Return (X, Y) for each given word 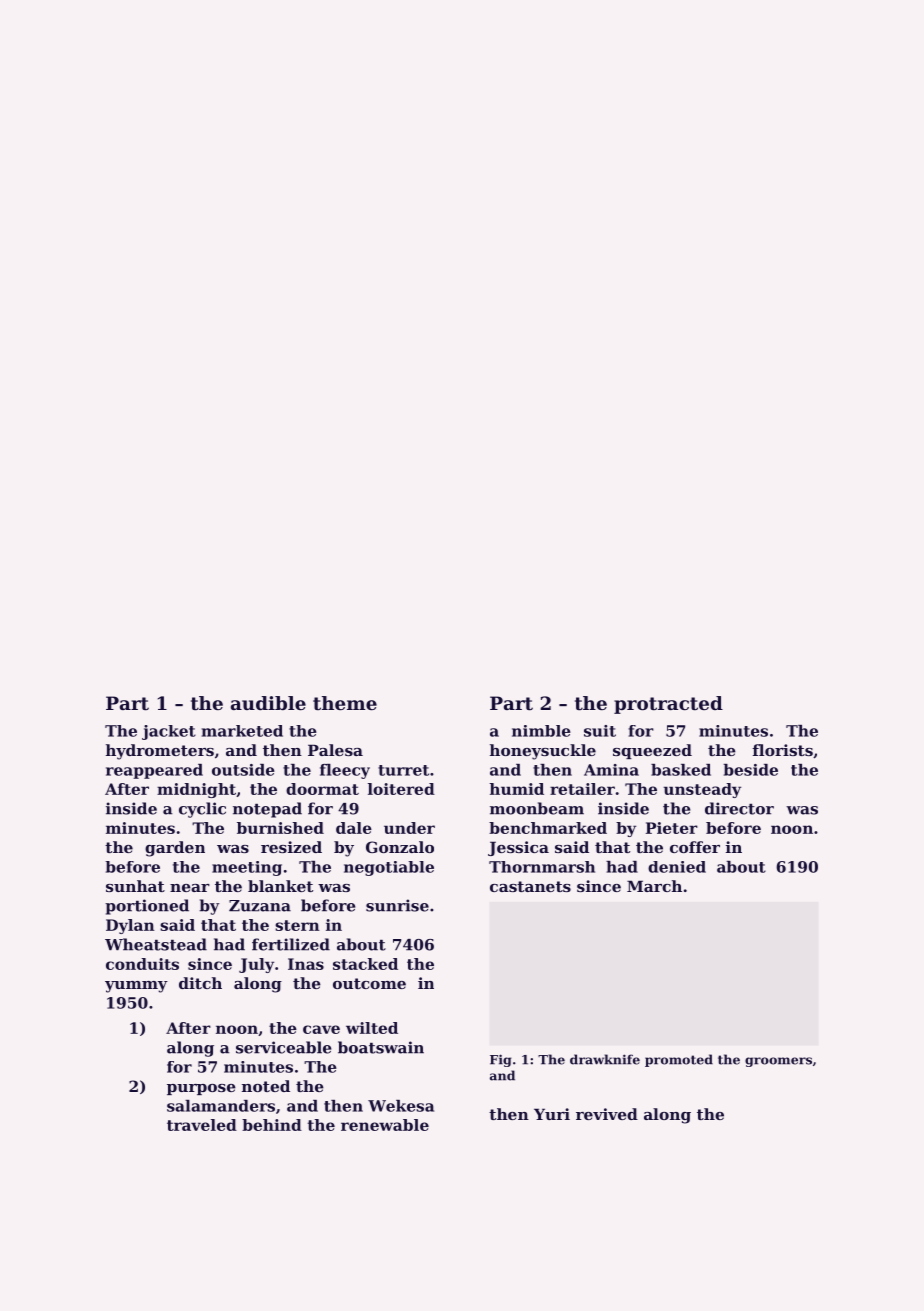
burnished (280, 828)
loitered (401, 789)
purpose (201, 1089)
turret (403, 770)
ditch (200, 983)
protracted (668, 705)
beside (750, 770)
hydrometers (160, 752)
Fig (500, 1060)
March (654, 886)
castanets (530, 886)
